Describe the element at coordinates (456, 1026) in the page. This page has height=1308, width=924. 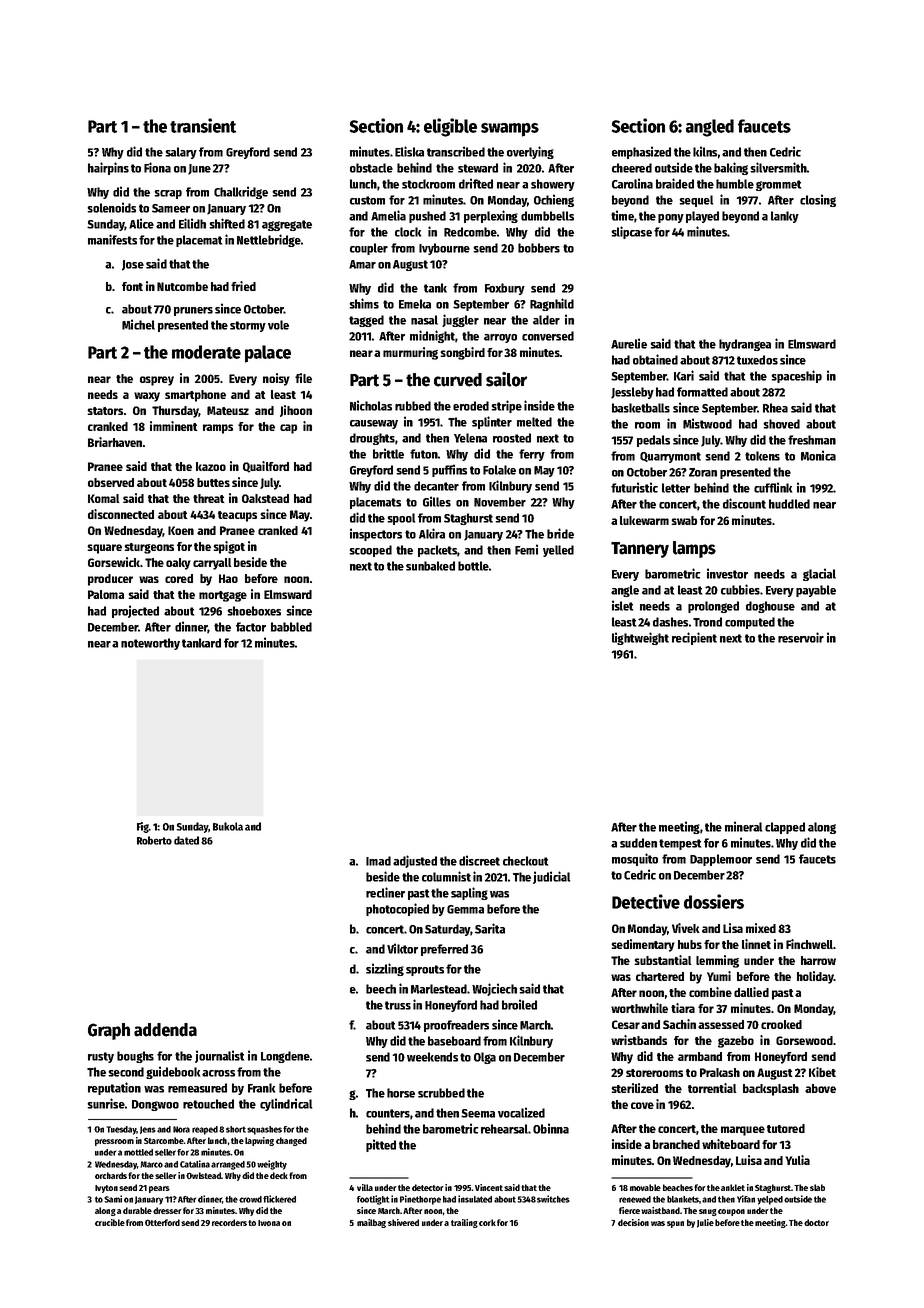
I see `proofreaders` at that location.
